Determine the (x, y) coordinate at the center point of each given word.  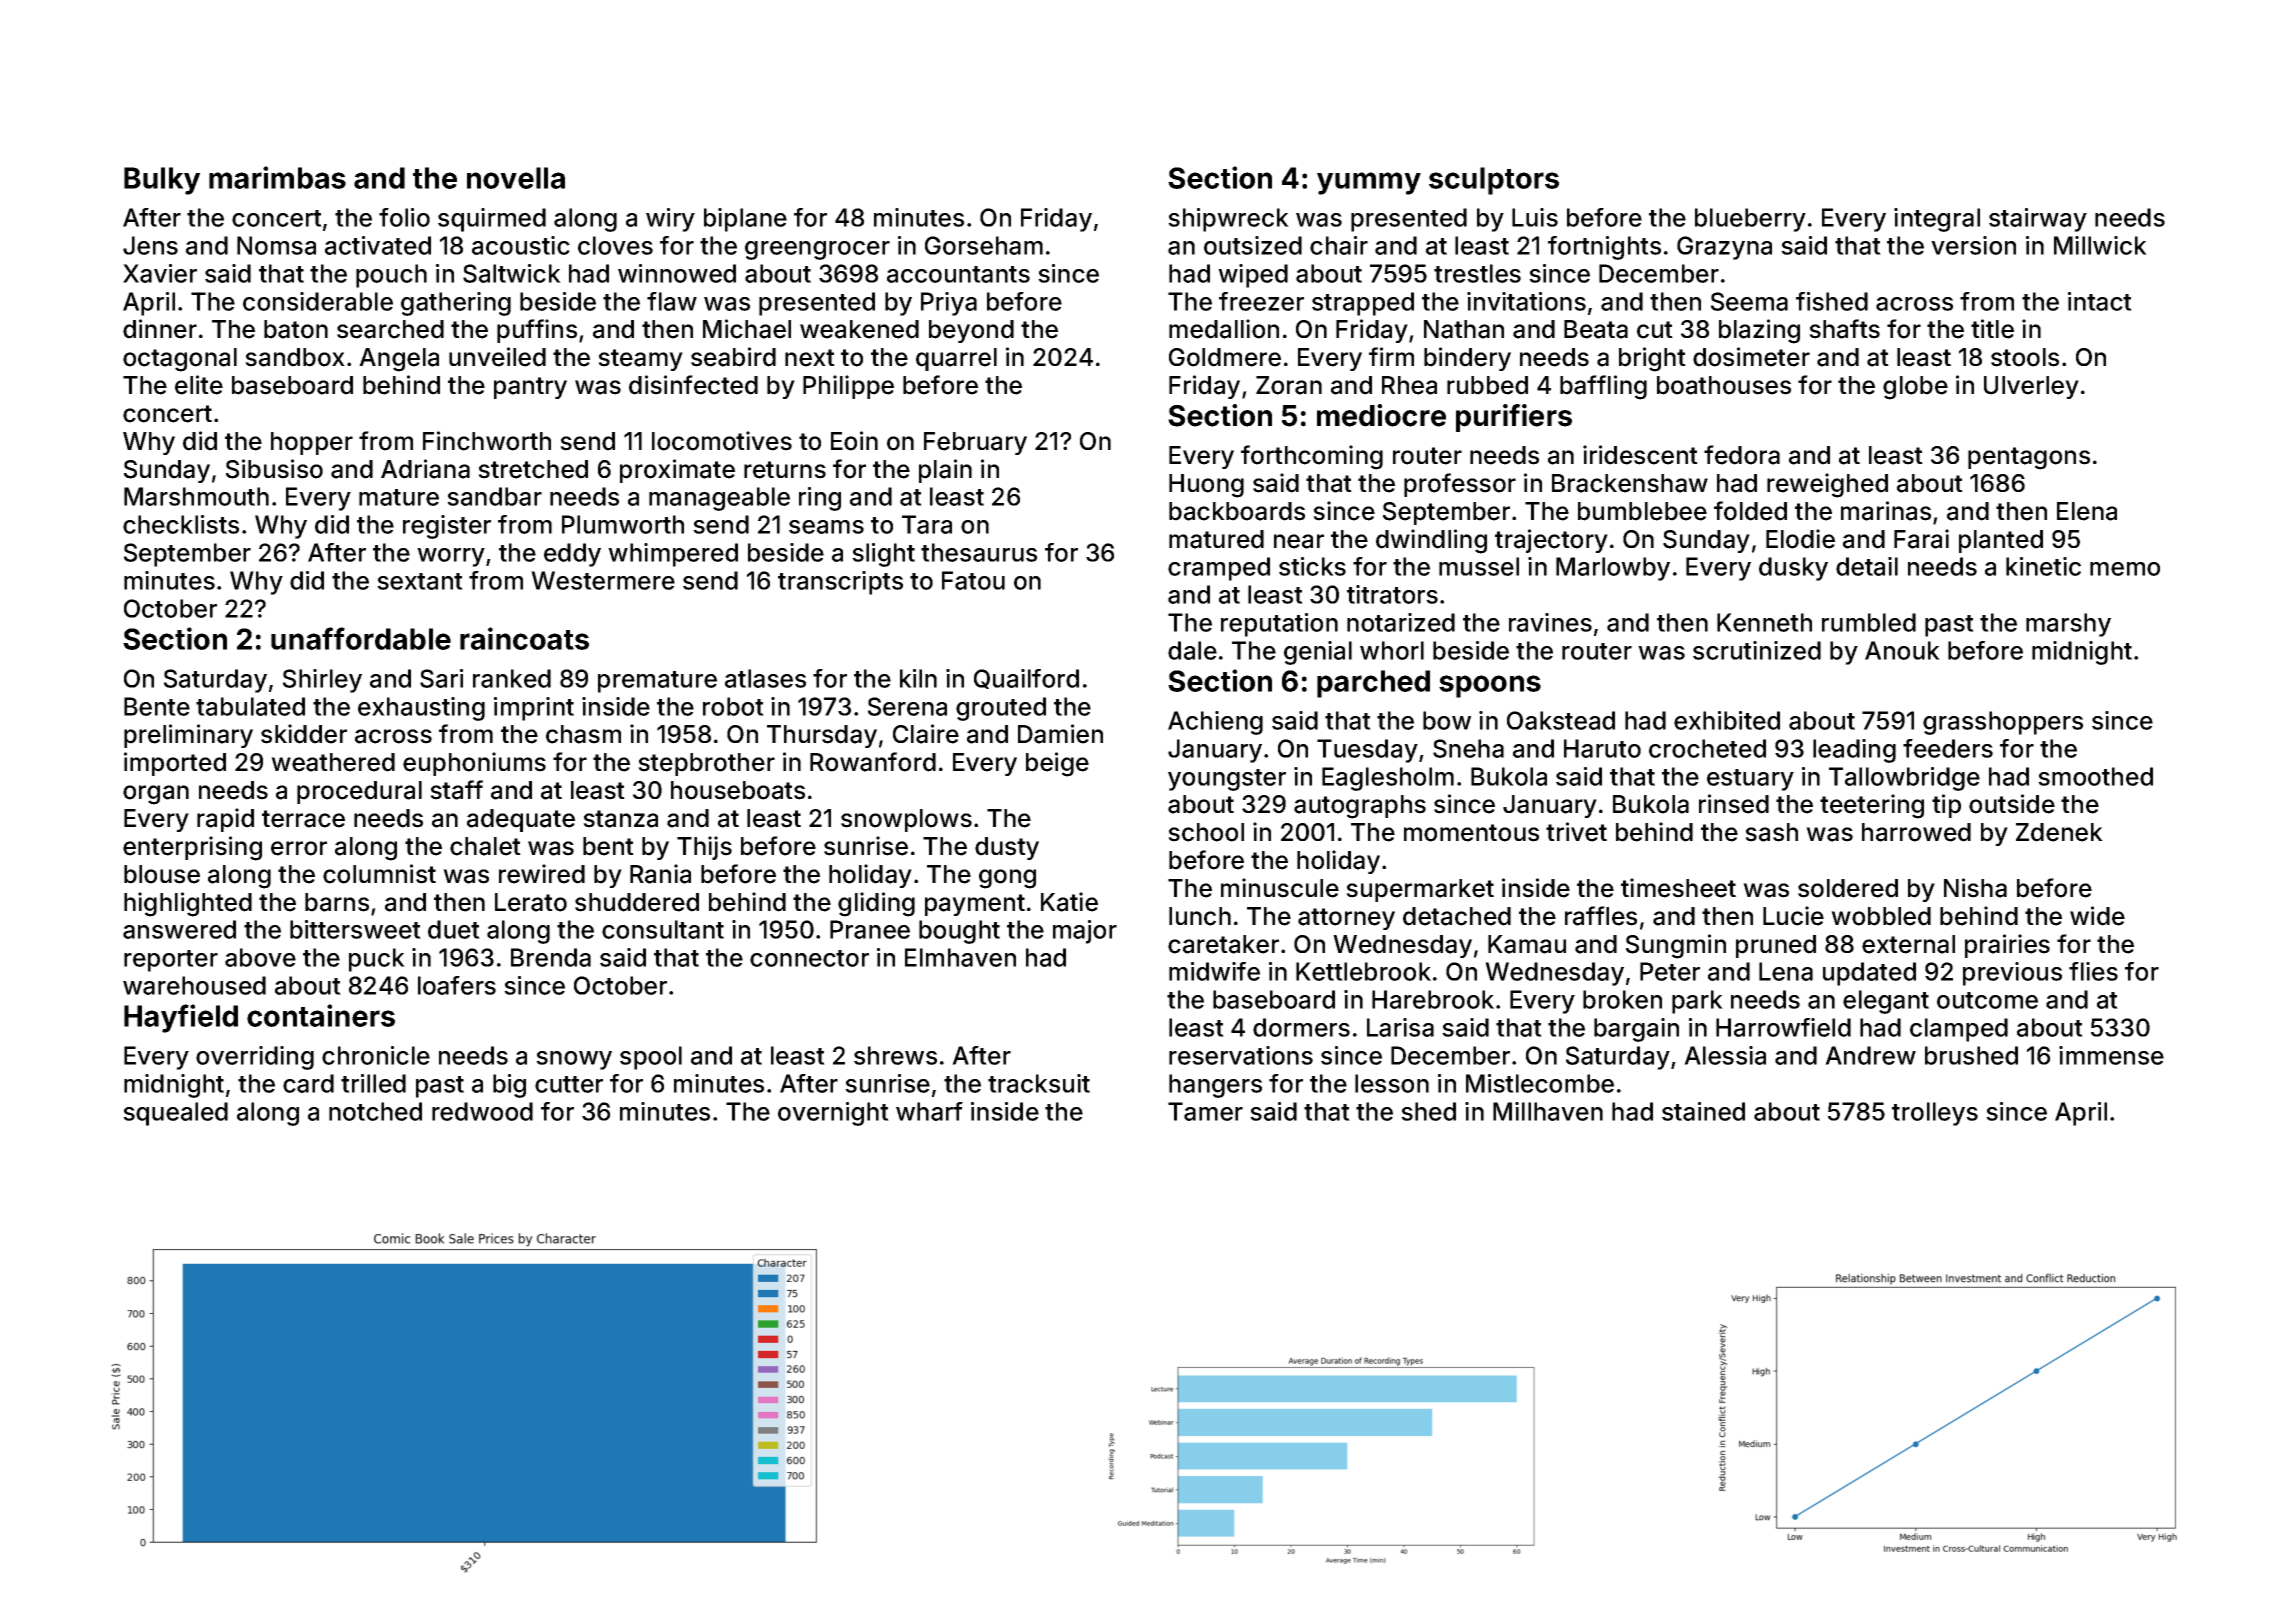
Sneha (1468, 748)
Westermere (603, 580)
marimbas (277, 177)
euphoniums (474, 764)
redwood (482, 1111)
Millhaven (1548, 1111)
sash (1771, 832)
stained (1703, 1111)
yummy (1369, 183)
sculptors (1494, 181)
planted (2001, 541)
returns (785, 470)
